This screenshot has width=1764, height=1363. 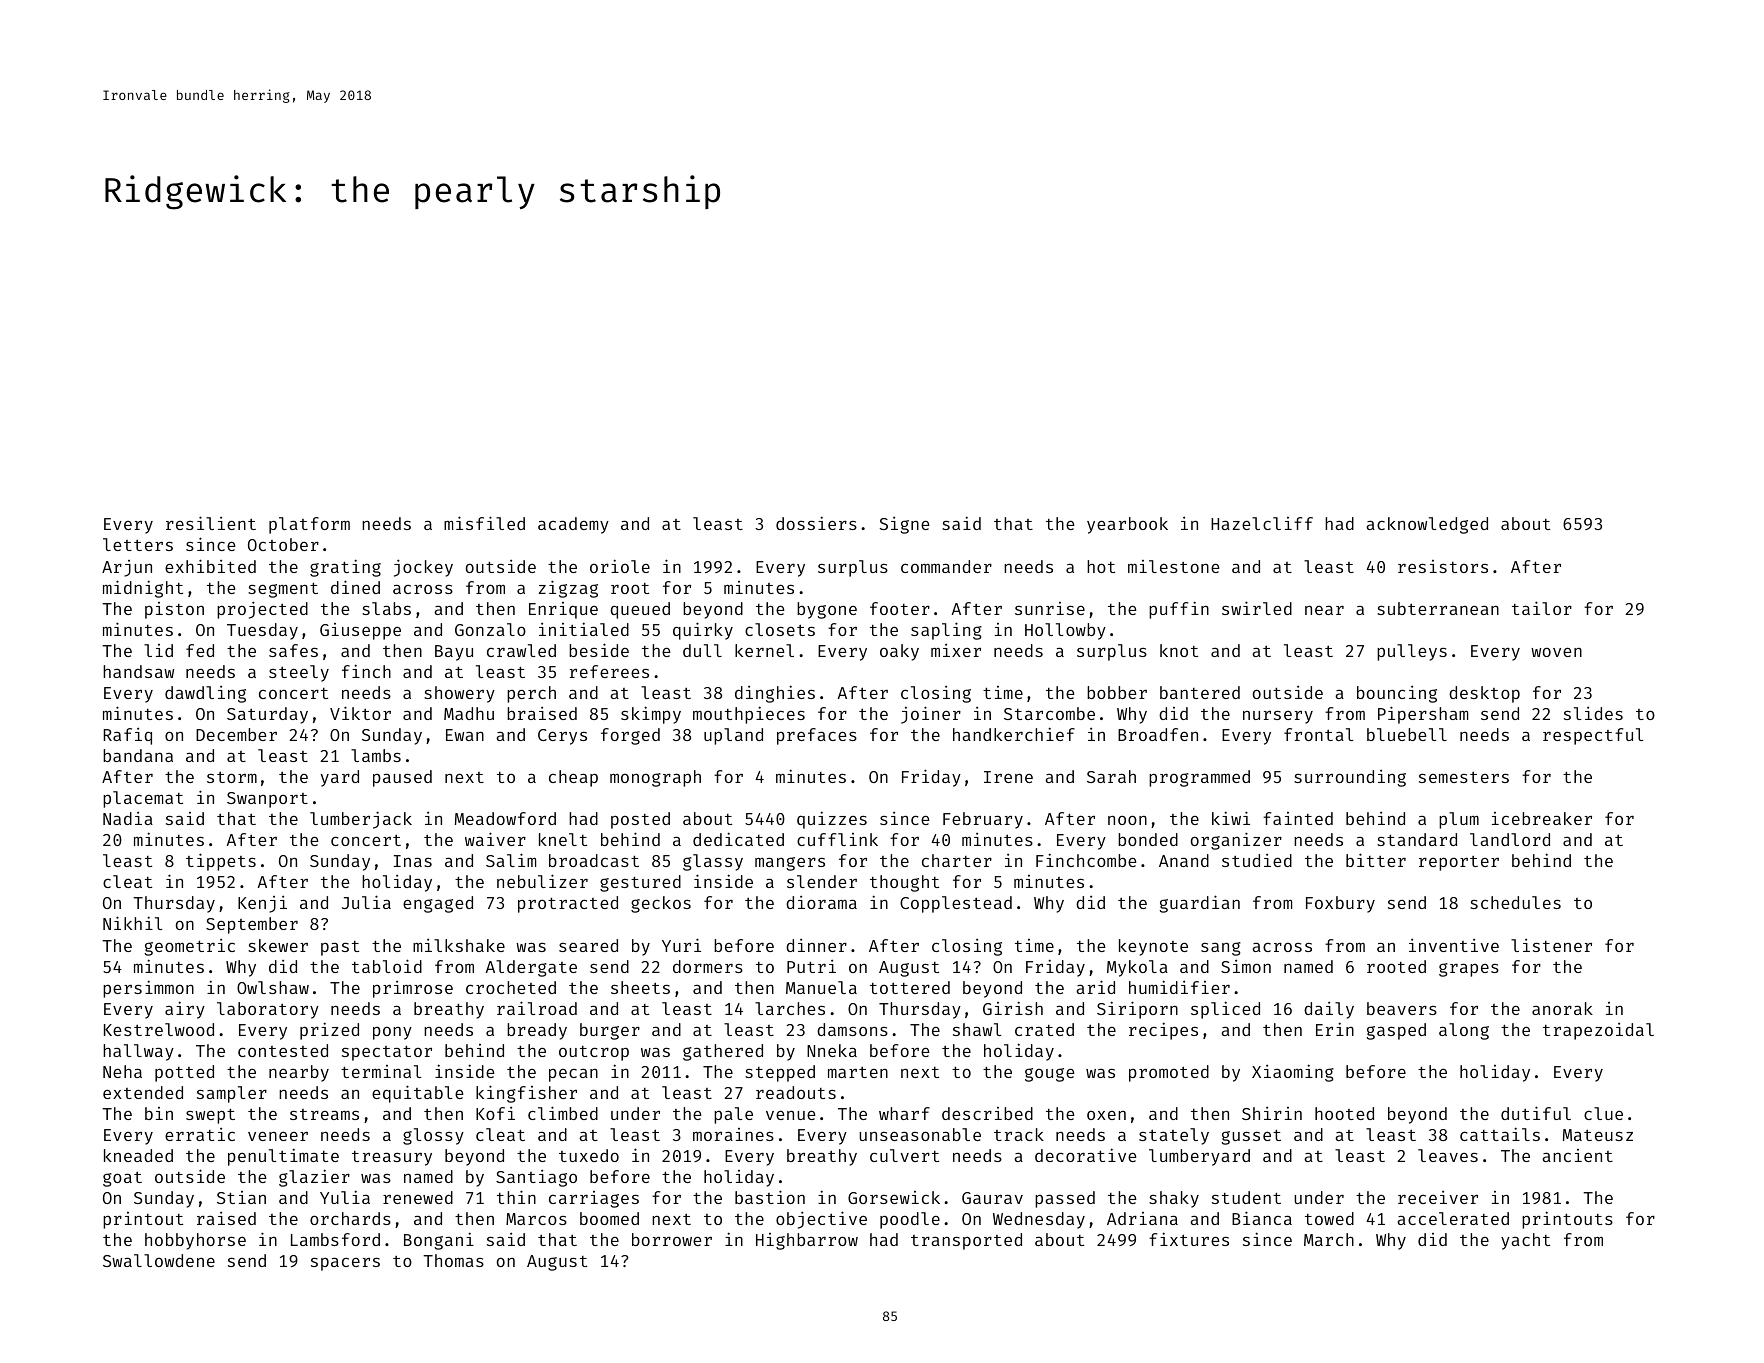 What do you see at coordinates (210, 566) in the screenshot?
I see `exhibited` at bounding box center [210, 566].
